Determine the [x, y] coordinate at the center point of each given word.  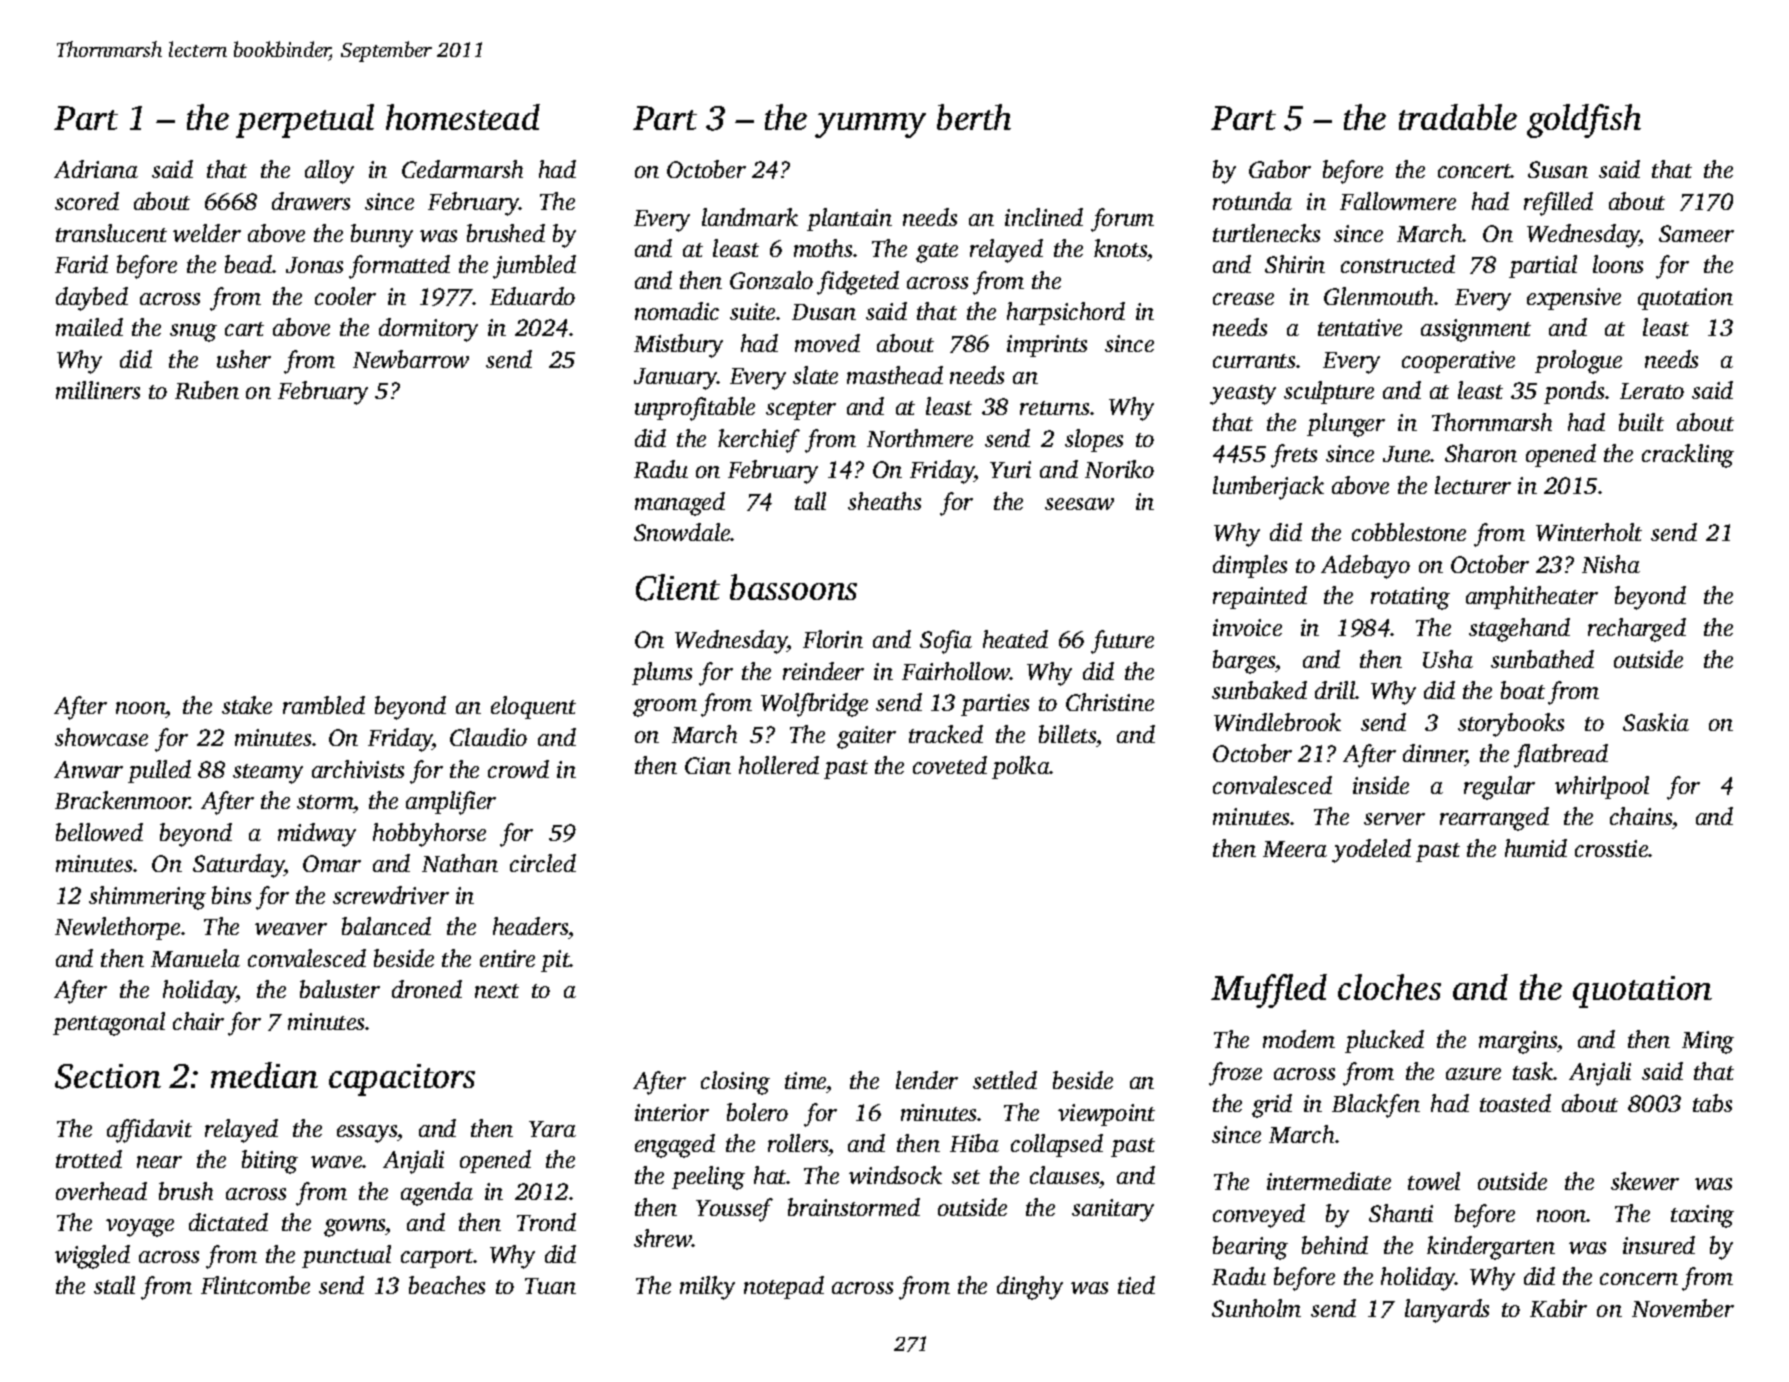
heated [1015, 639]
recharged [1637, 630]
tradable [1458, 117]
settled [1005, 1080]
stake [247, 705]
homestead [463, 117]
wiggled [92, 1257]
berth [974, 117]
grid [1272, 1106]
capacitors [402, 1080]
